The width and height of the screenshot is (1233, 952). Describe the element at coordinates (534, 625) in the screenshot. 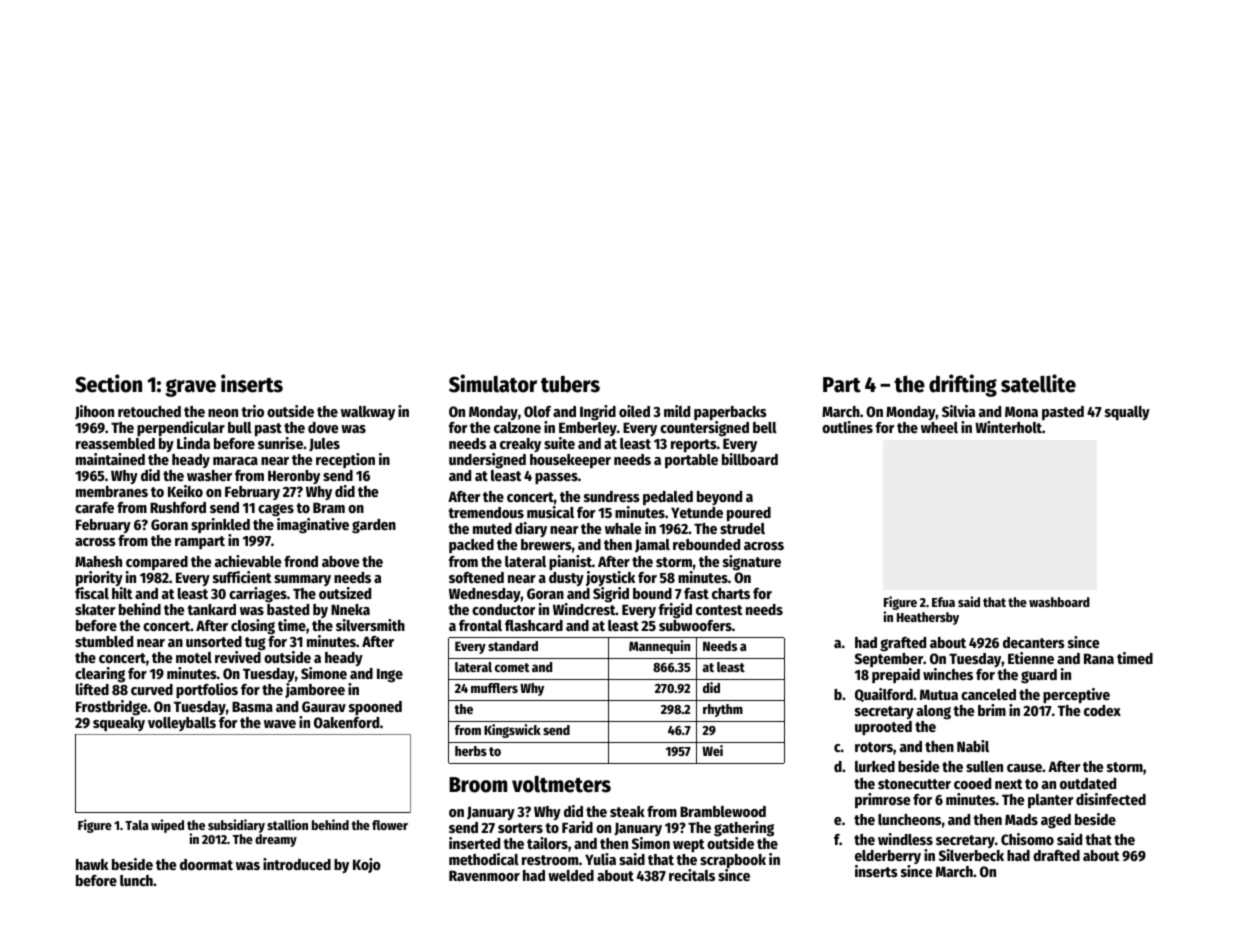

I see `flashcard` at that location.
